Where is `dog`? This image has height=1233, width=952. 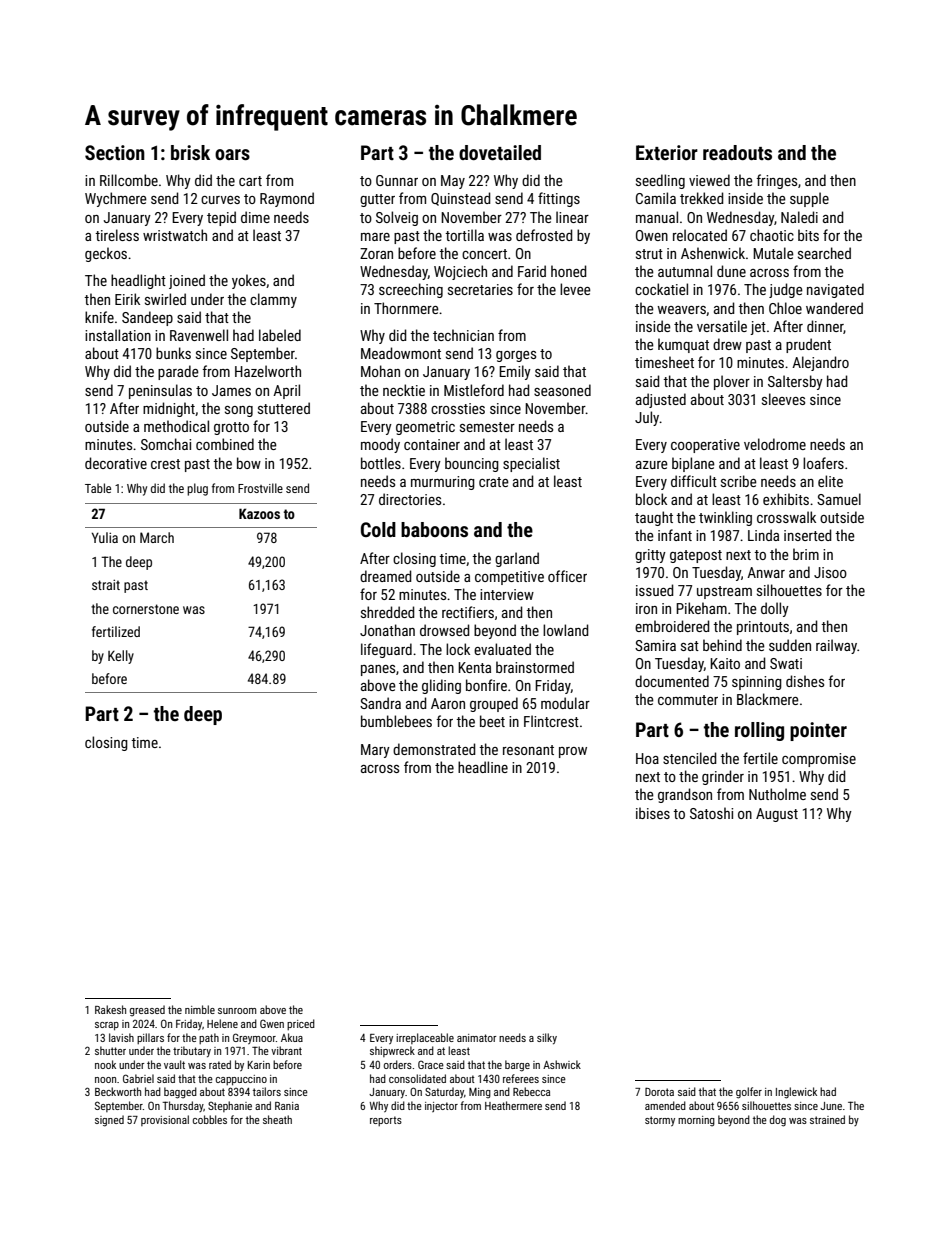
dog is located at coordinates (778, 1121).
